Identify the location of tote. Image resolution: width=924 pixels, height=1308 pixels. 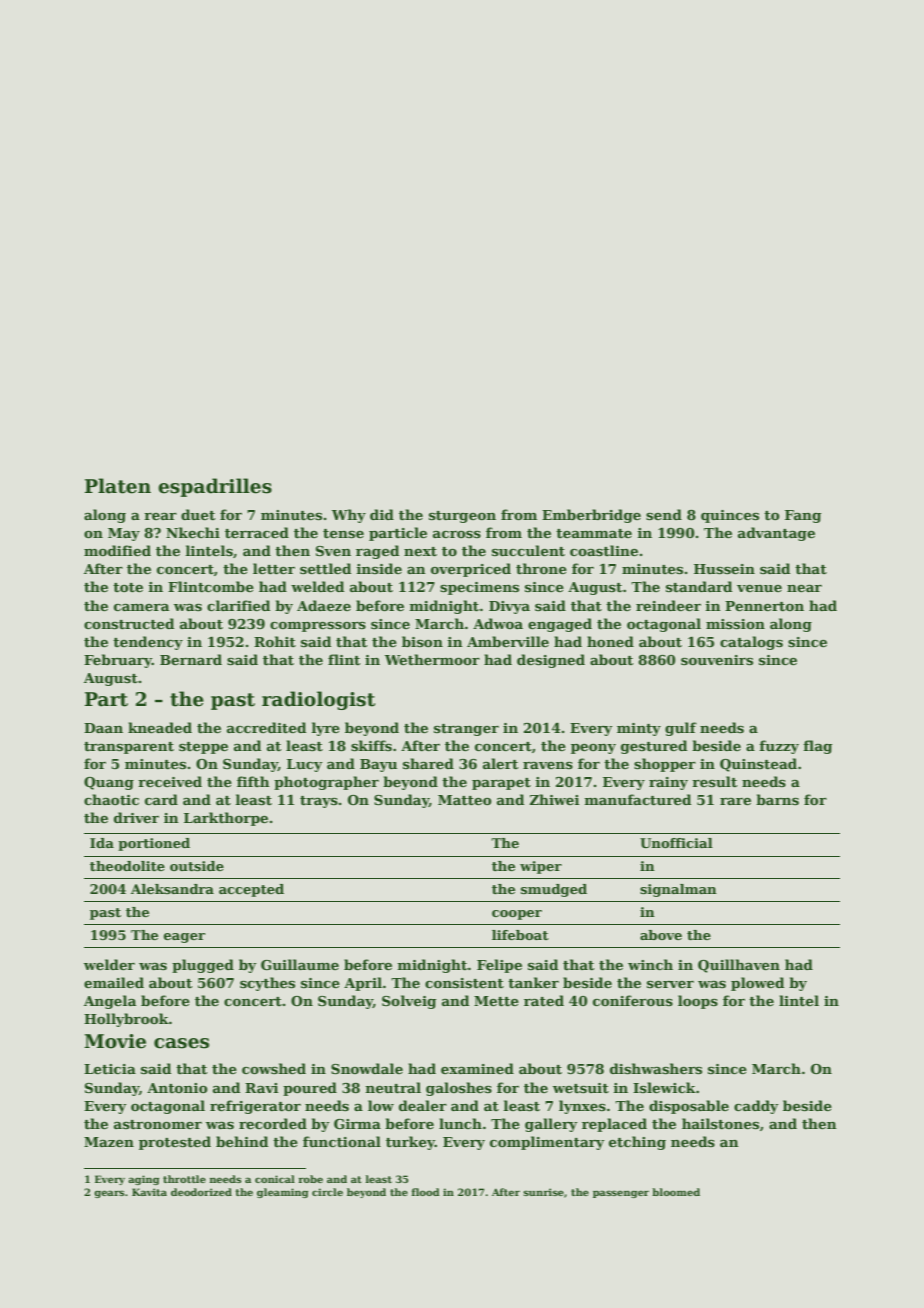
(128, 587).
